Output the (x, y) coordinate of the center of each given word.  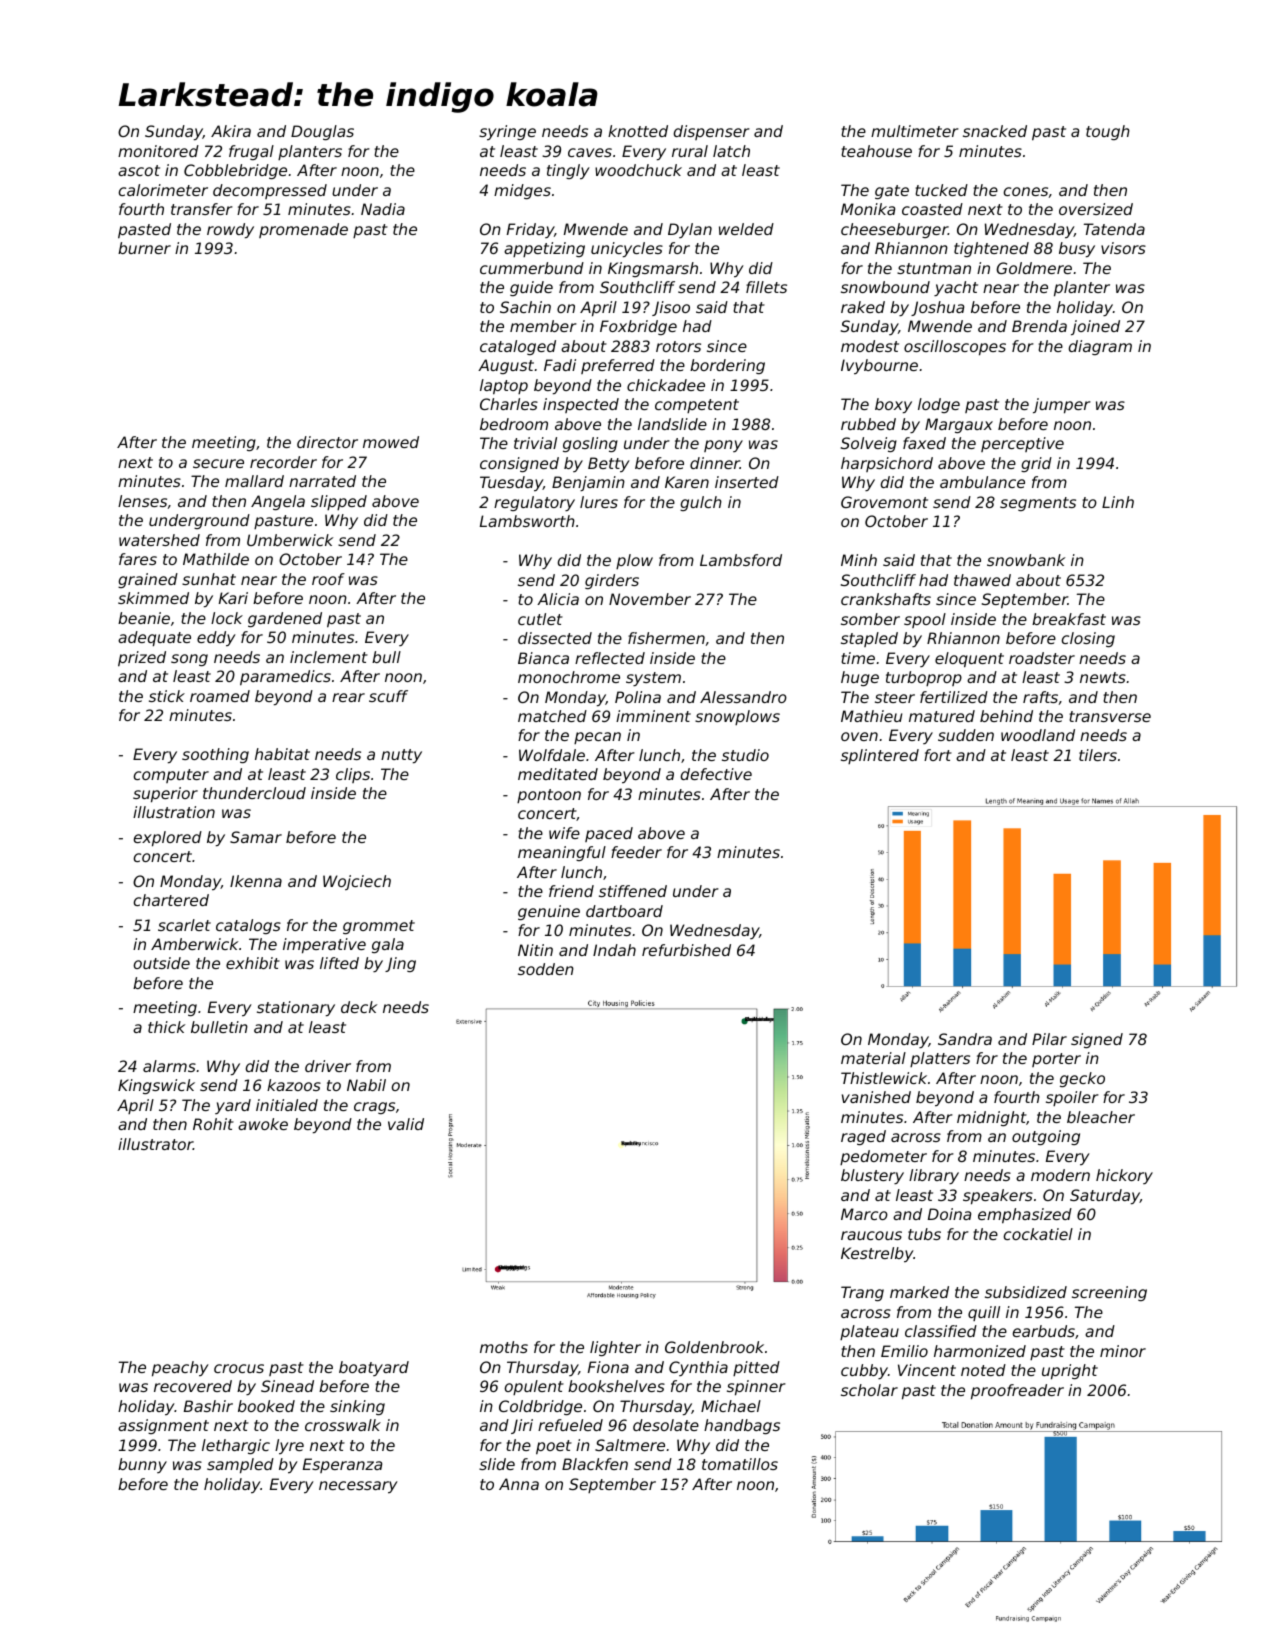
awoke (263, 1124)
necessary (358, 1487)
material (873, 1058)
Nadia (383, 209)
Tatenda (1114, 229)
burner (144, 248)
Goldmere (1034, 268)
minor (1123, 1351)
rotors (678, 346)
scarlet (184, 925)
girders (612, 581)
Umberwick (290, 540)
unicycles (627, 249)
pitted (756, 1368)
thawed (982, 580)
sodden (546, 969)
